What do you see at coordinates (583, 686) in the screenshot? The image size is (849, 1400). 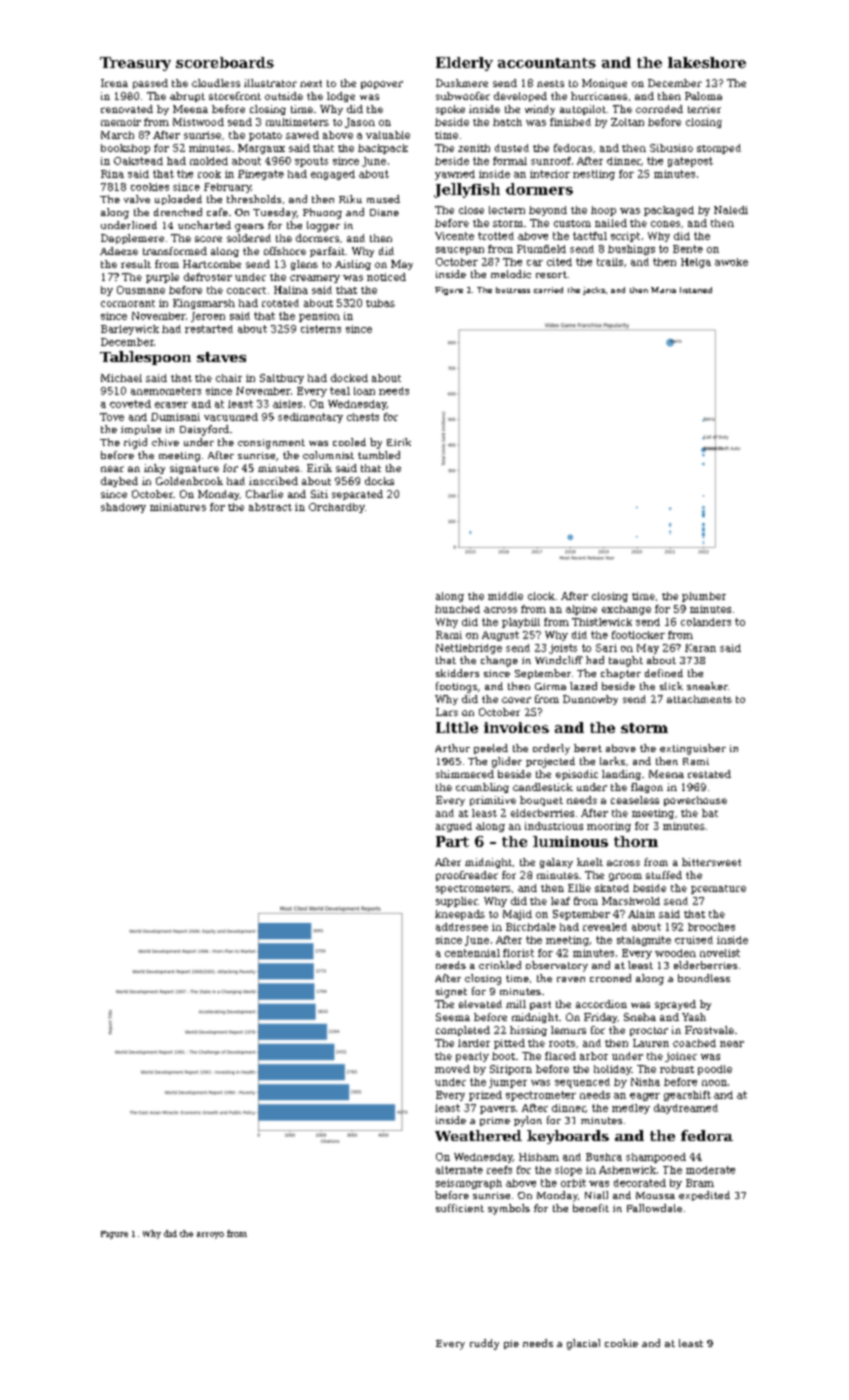 I see `lazed` at bounding box center [583, 686].
